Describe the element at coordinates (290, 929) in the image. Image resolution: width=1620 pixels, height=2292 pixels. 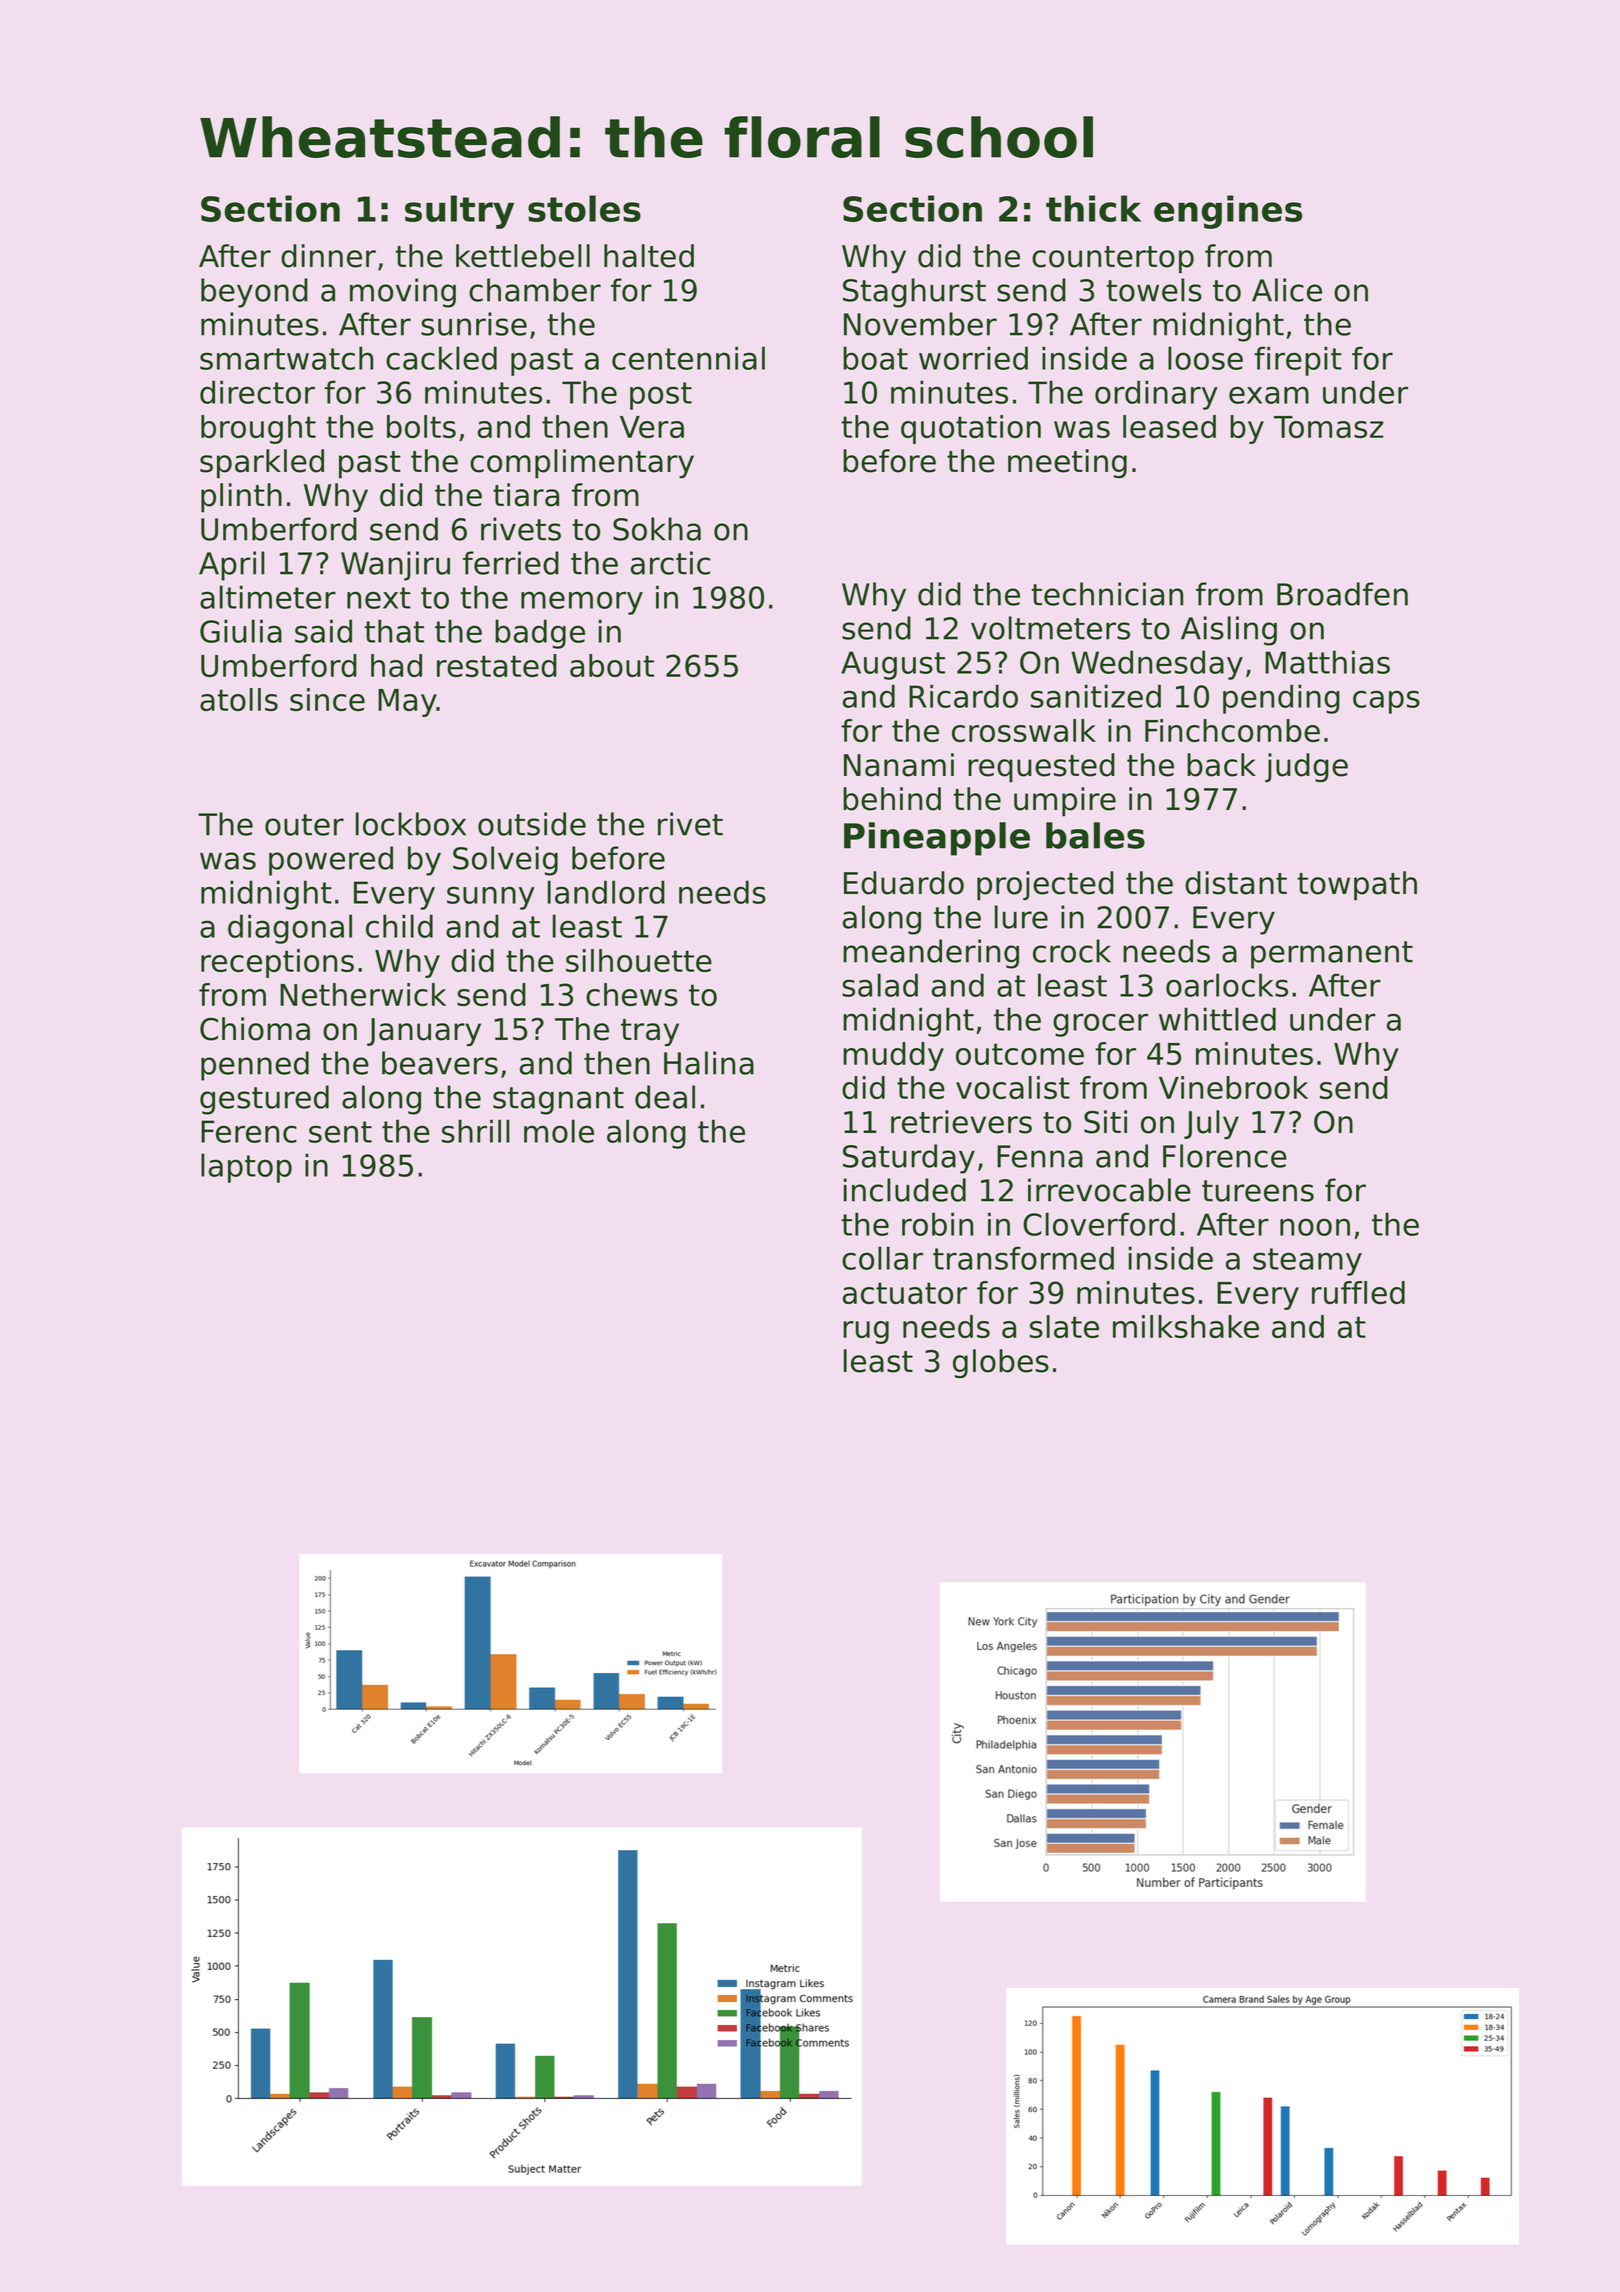
I see `diagonal` at that location.
